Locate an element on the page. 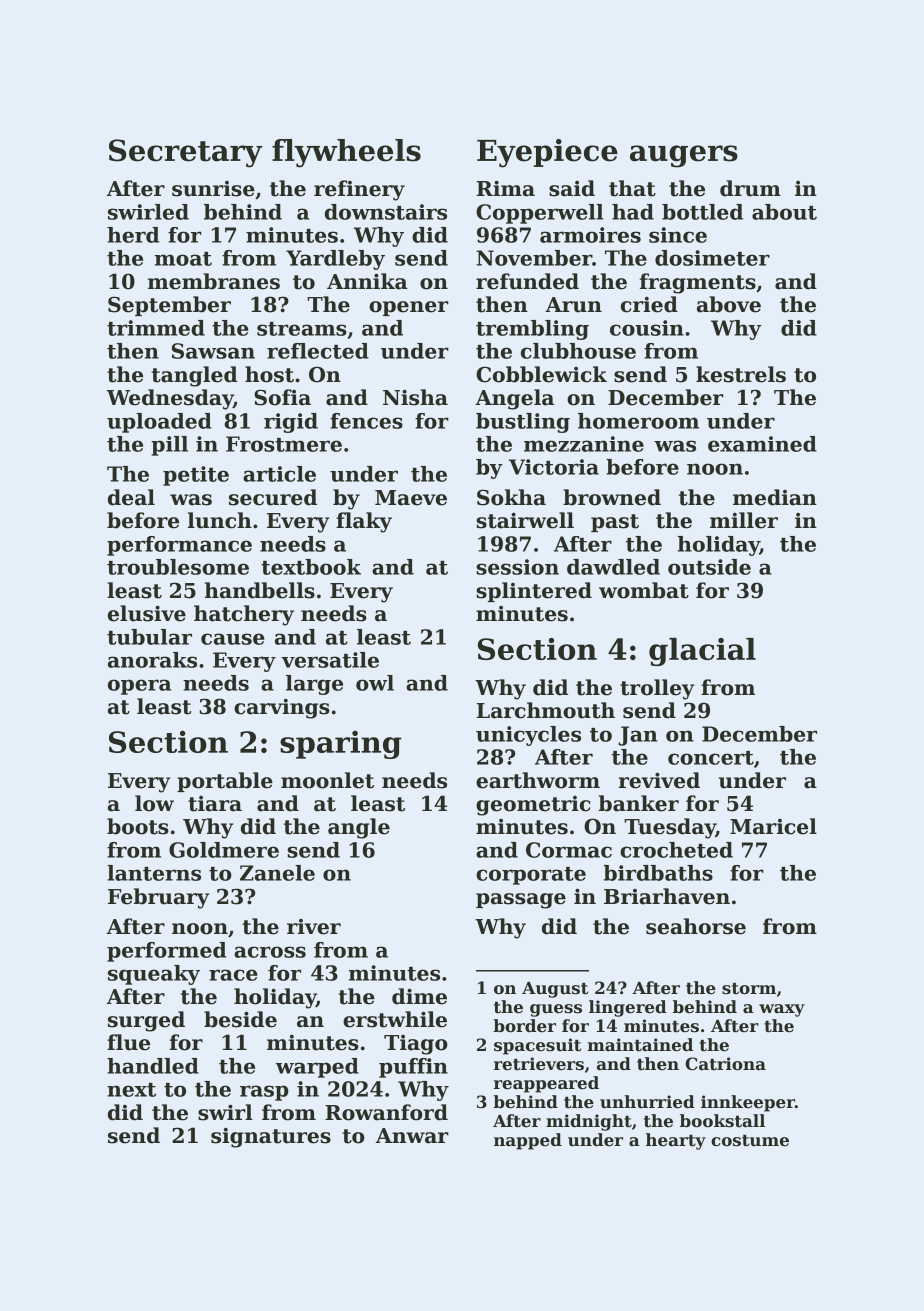 The image size is (924, 1311). napped is located at coordinates (528, 1141).
